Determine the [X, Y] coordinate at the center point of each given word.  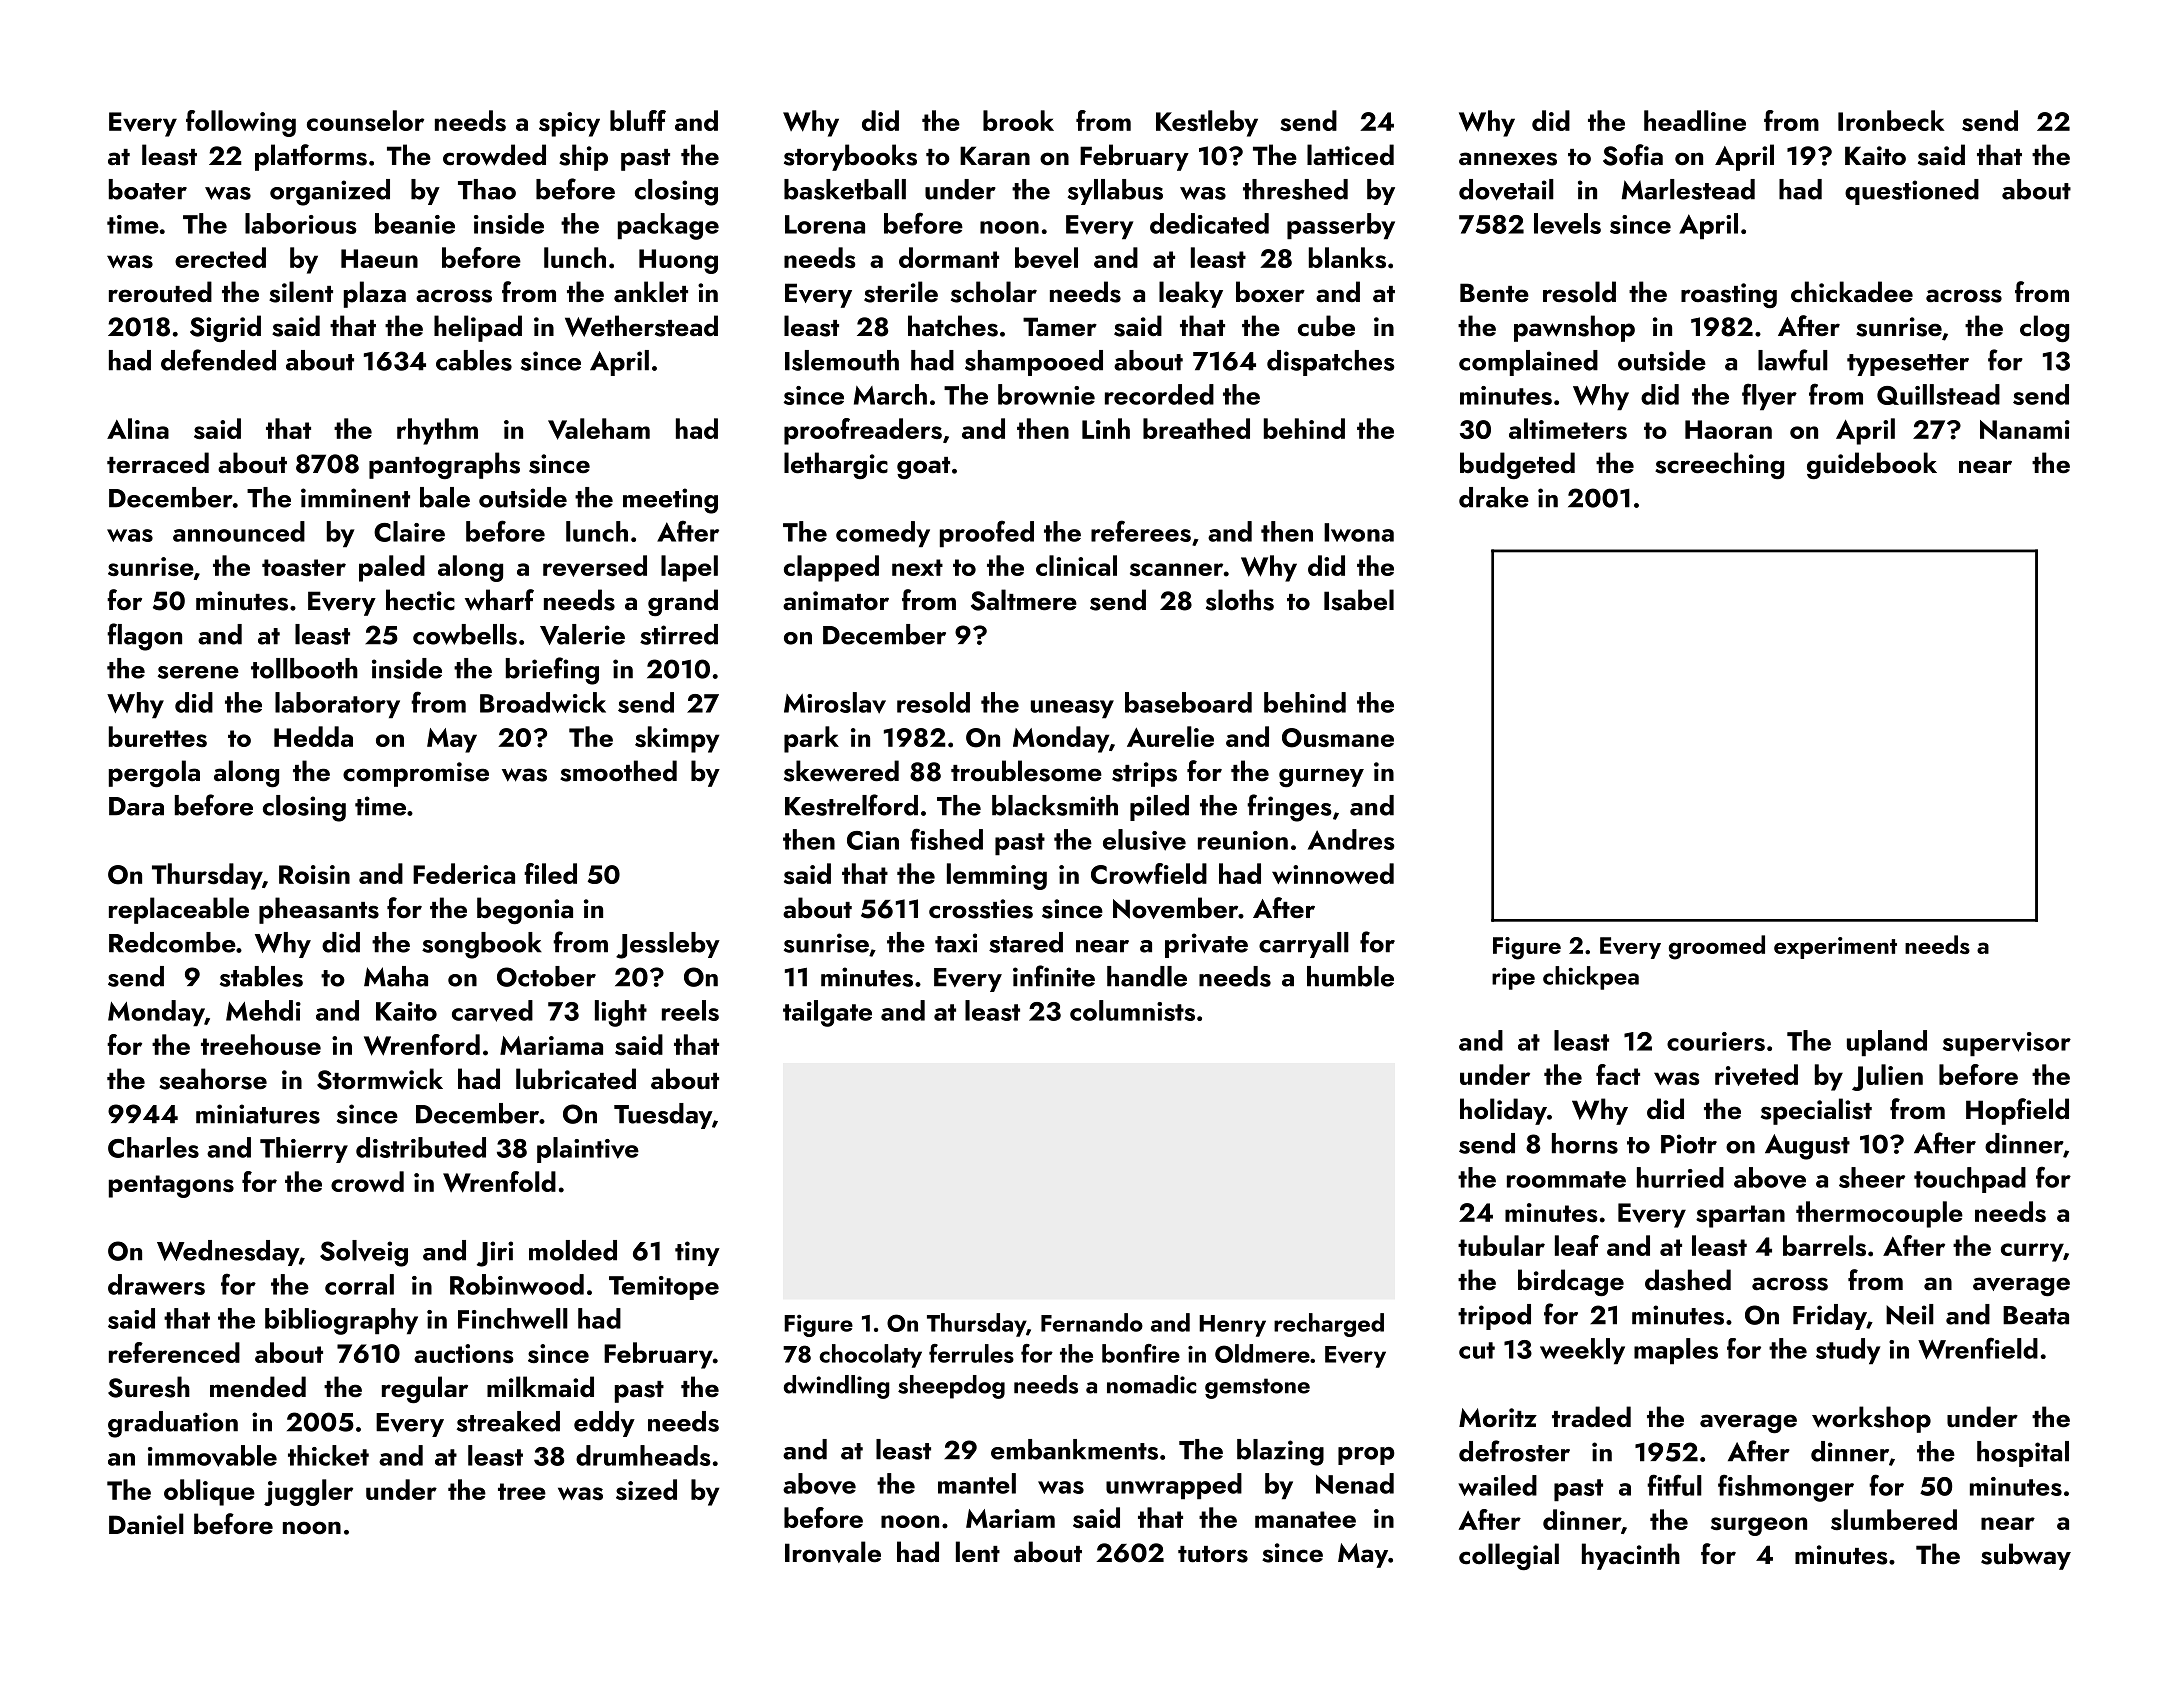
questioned [1912, 192]
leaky [1191, 294]
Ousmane [1338, 738]
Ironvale [833, 1552]
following [241, 123]
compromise [416, 774]
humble [1350, 976]
